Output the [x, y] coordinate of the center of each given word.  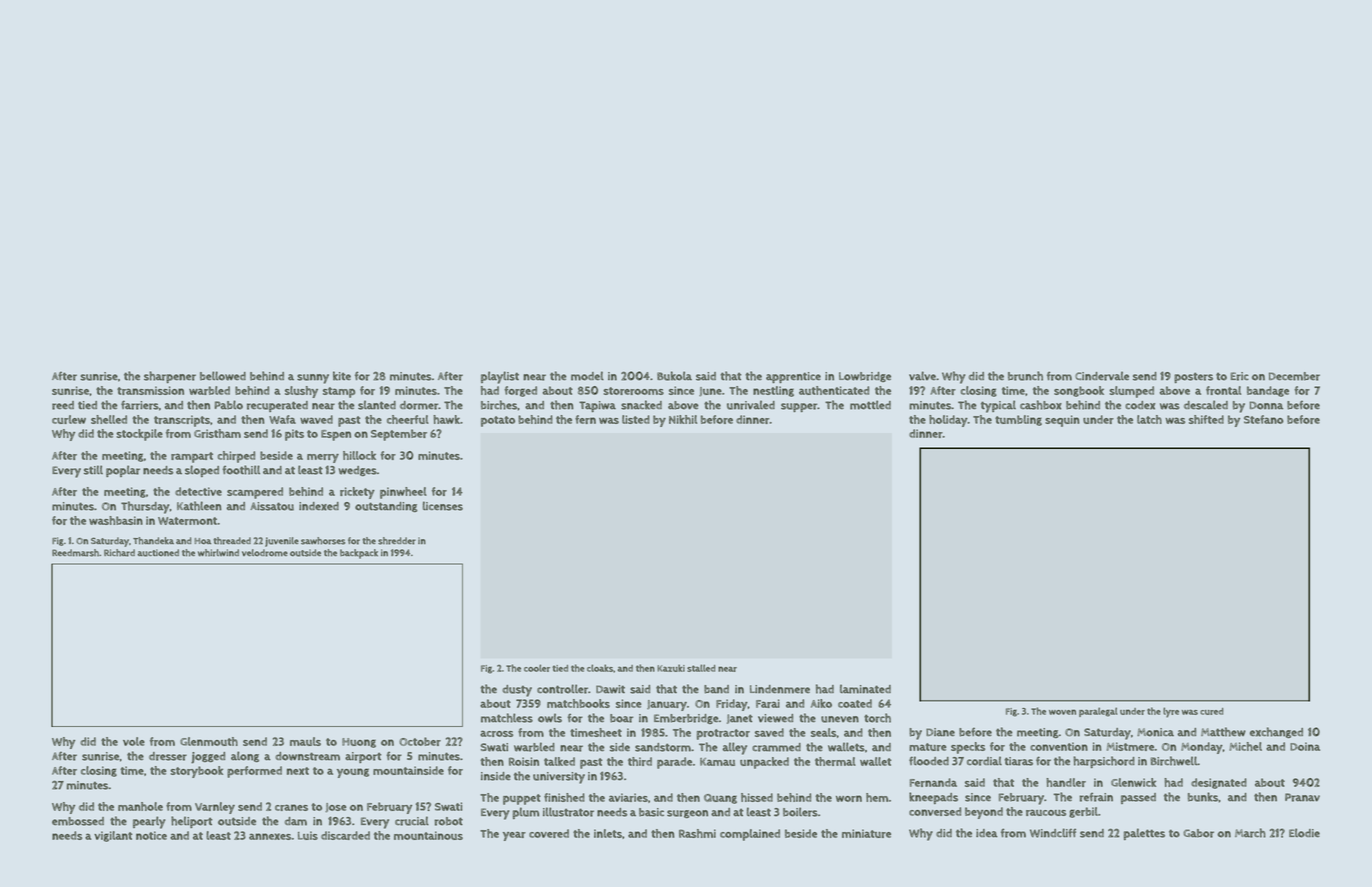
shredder [397, 541]
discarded [345, 835]
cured [1211, 711]
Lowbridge [865, 377]
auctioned [158, 553]
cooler [537, 668]
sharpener [170, 377]
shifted [1206, 419]
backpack [359, 554]
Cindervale [1102, 376]
